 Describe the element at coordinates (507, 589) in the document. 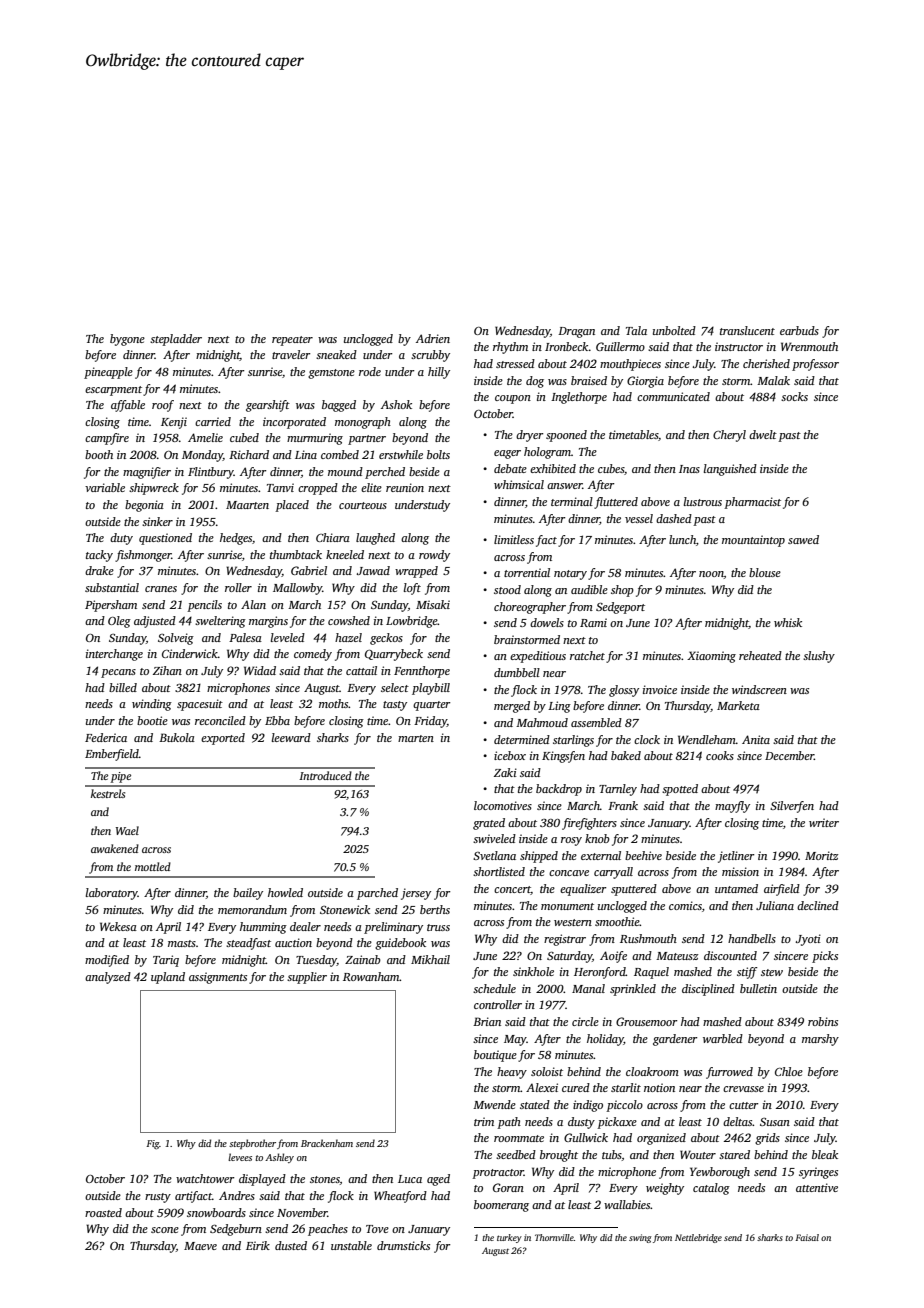

I see `stood` at that location.
